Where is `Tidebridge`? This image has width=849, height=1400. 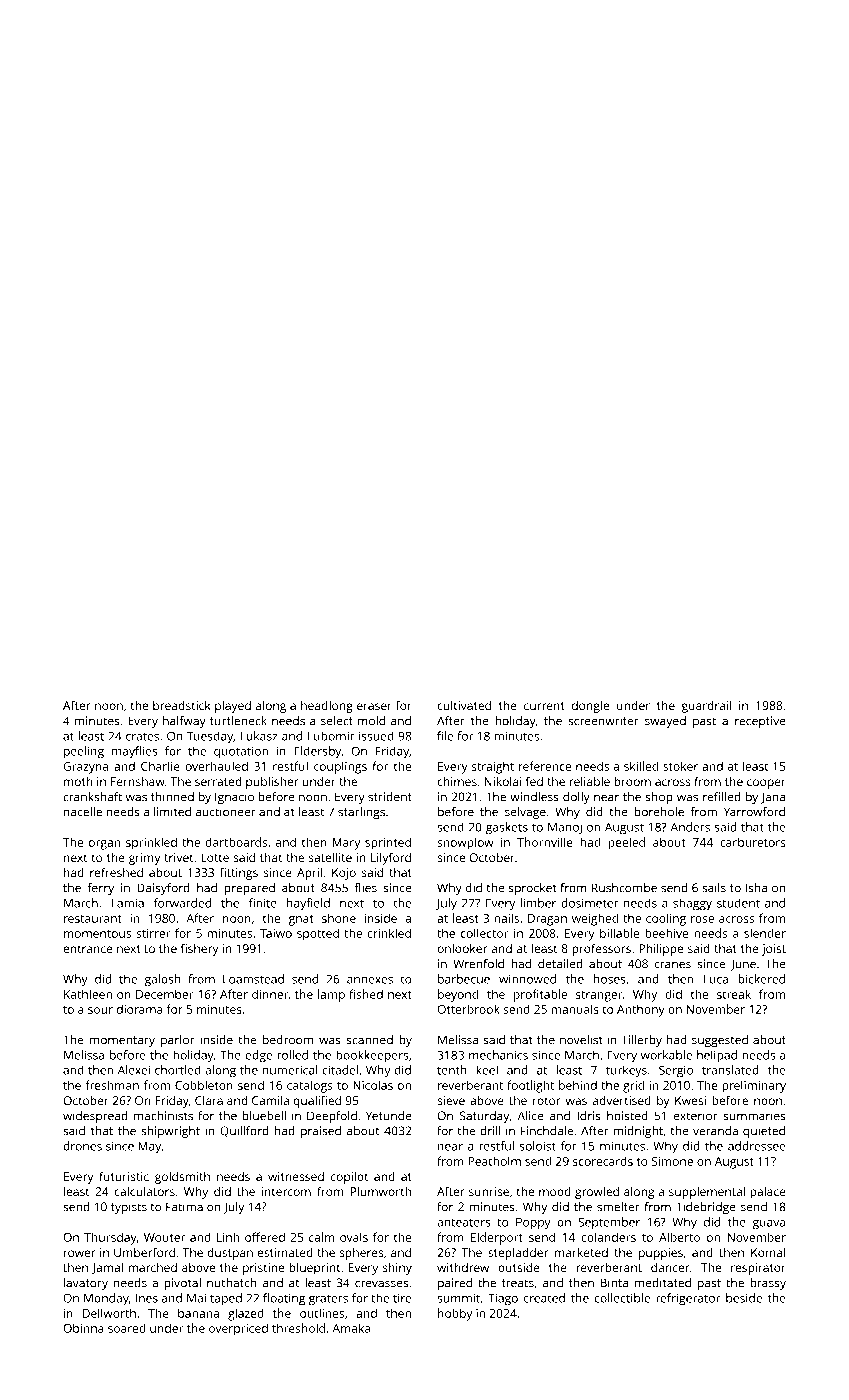
Tidebridge is located at coordinates (706, 1208).
